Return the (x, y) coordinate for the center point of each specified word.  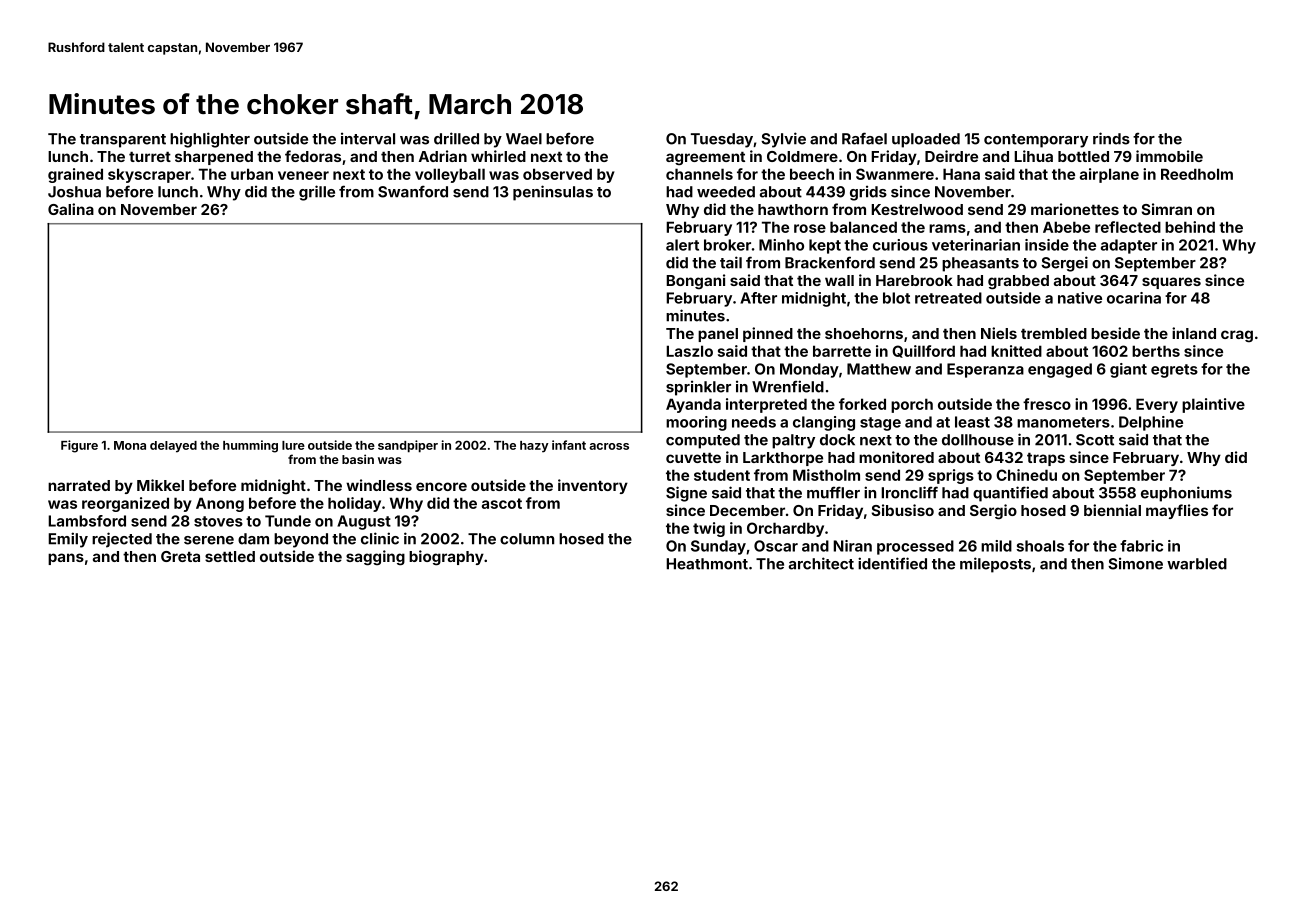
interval (368, 138)
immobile (1169, 156)
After (758, 298)
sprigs (951, 476)
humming (250, 446)
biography (446, 558)
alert (682, 245)
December (747, 510)
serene (209, 540)
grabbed (1018, 282)
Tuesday (722, 140)
